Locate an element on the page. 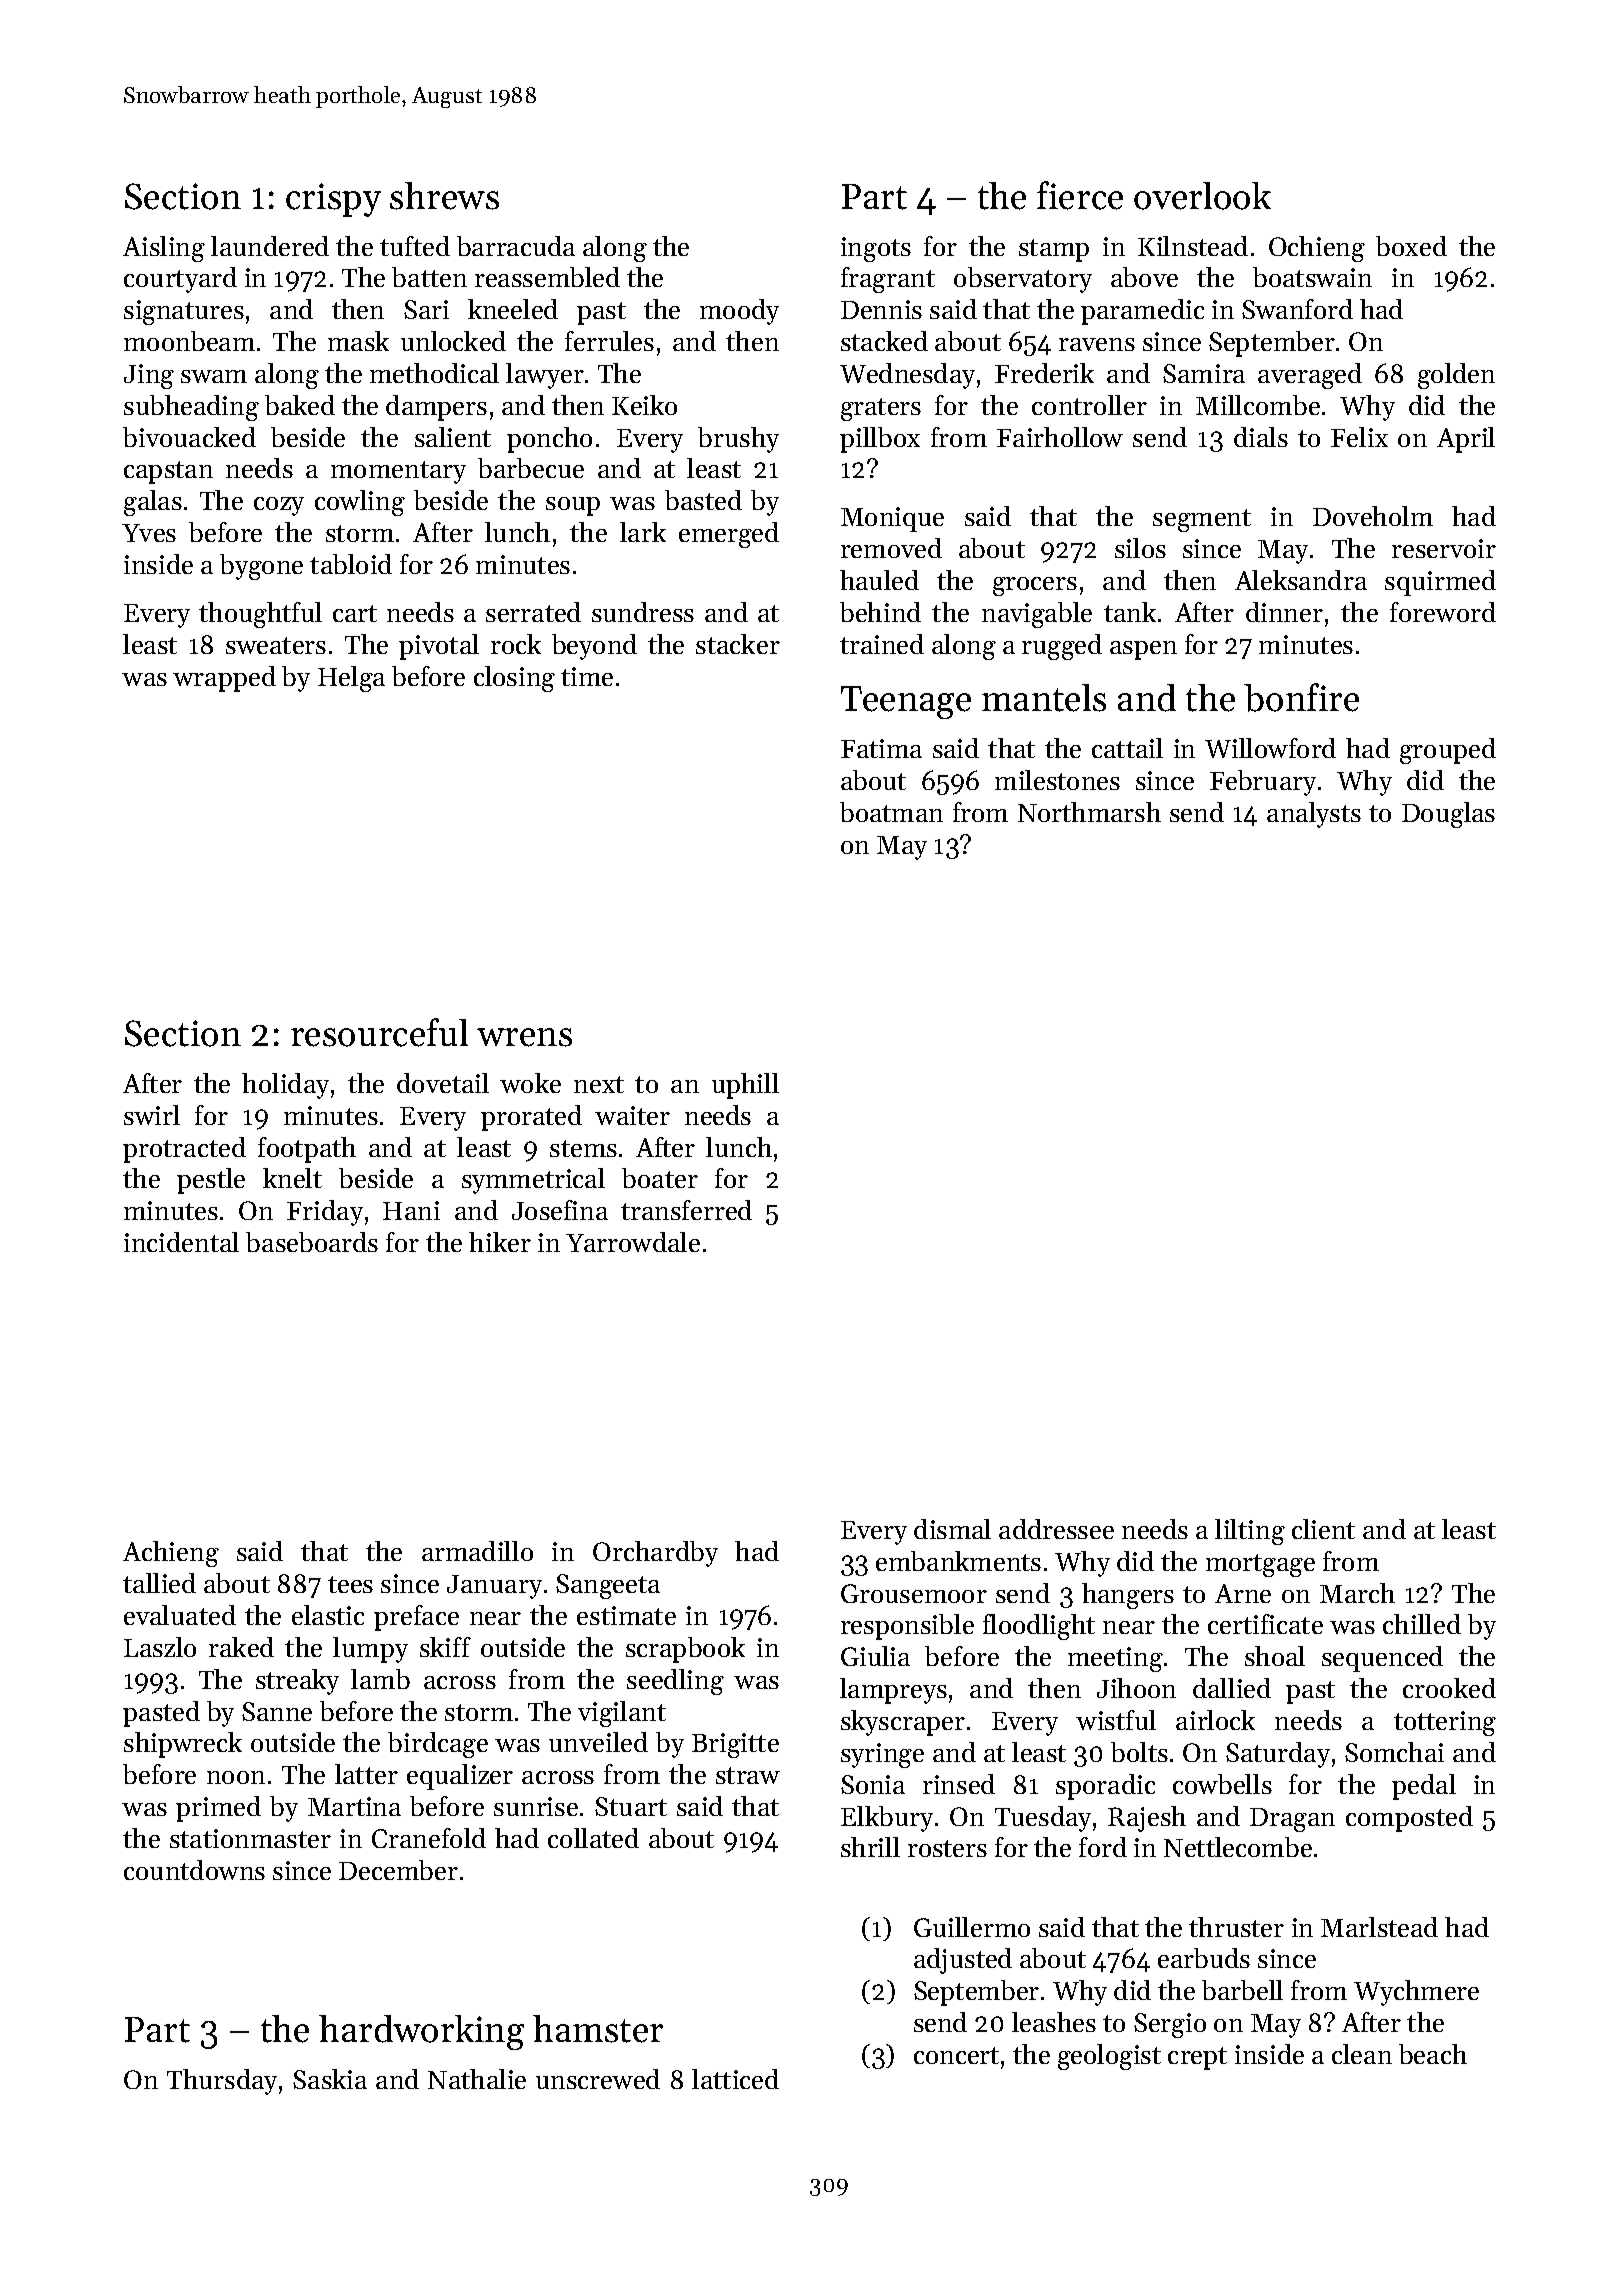 This image has width=1620, height=2292. latticed is located at coordinates (735, 2079).
